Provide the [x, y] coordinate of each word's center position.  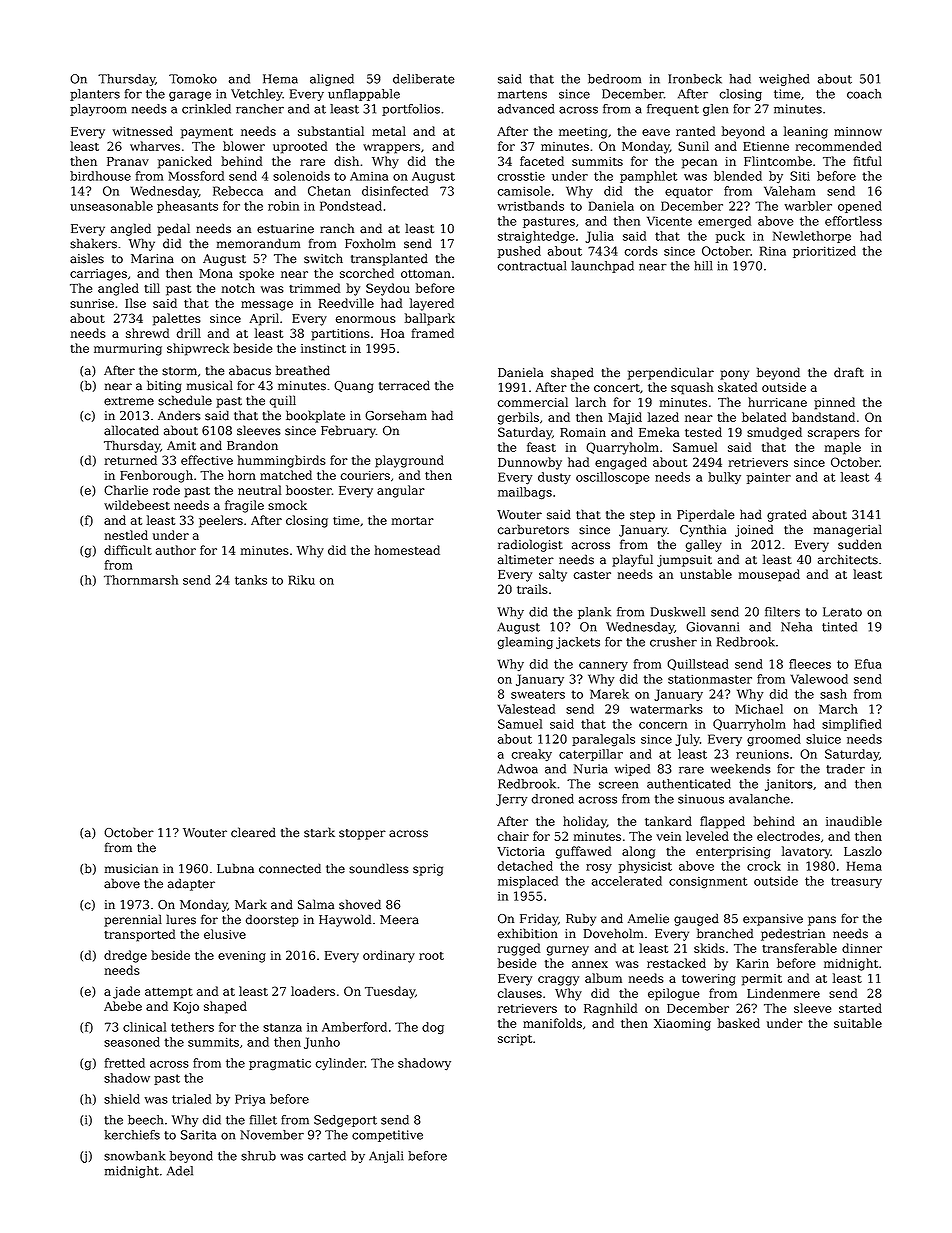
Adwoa [517, 769]
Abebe [123, 1006]
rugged [519, 949]
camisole [523, 191]
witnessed [143, 131]
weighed [784, 80]
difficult [128, 550]
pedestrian [793, 934]
